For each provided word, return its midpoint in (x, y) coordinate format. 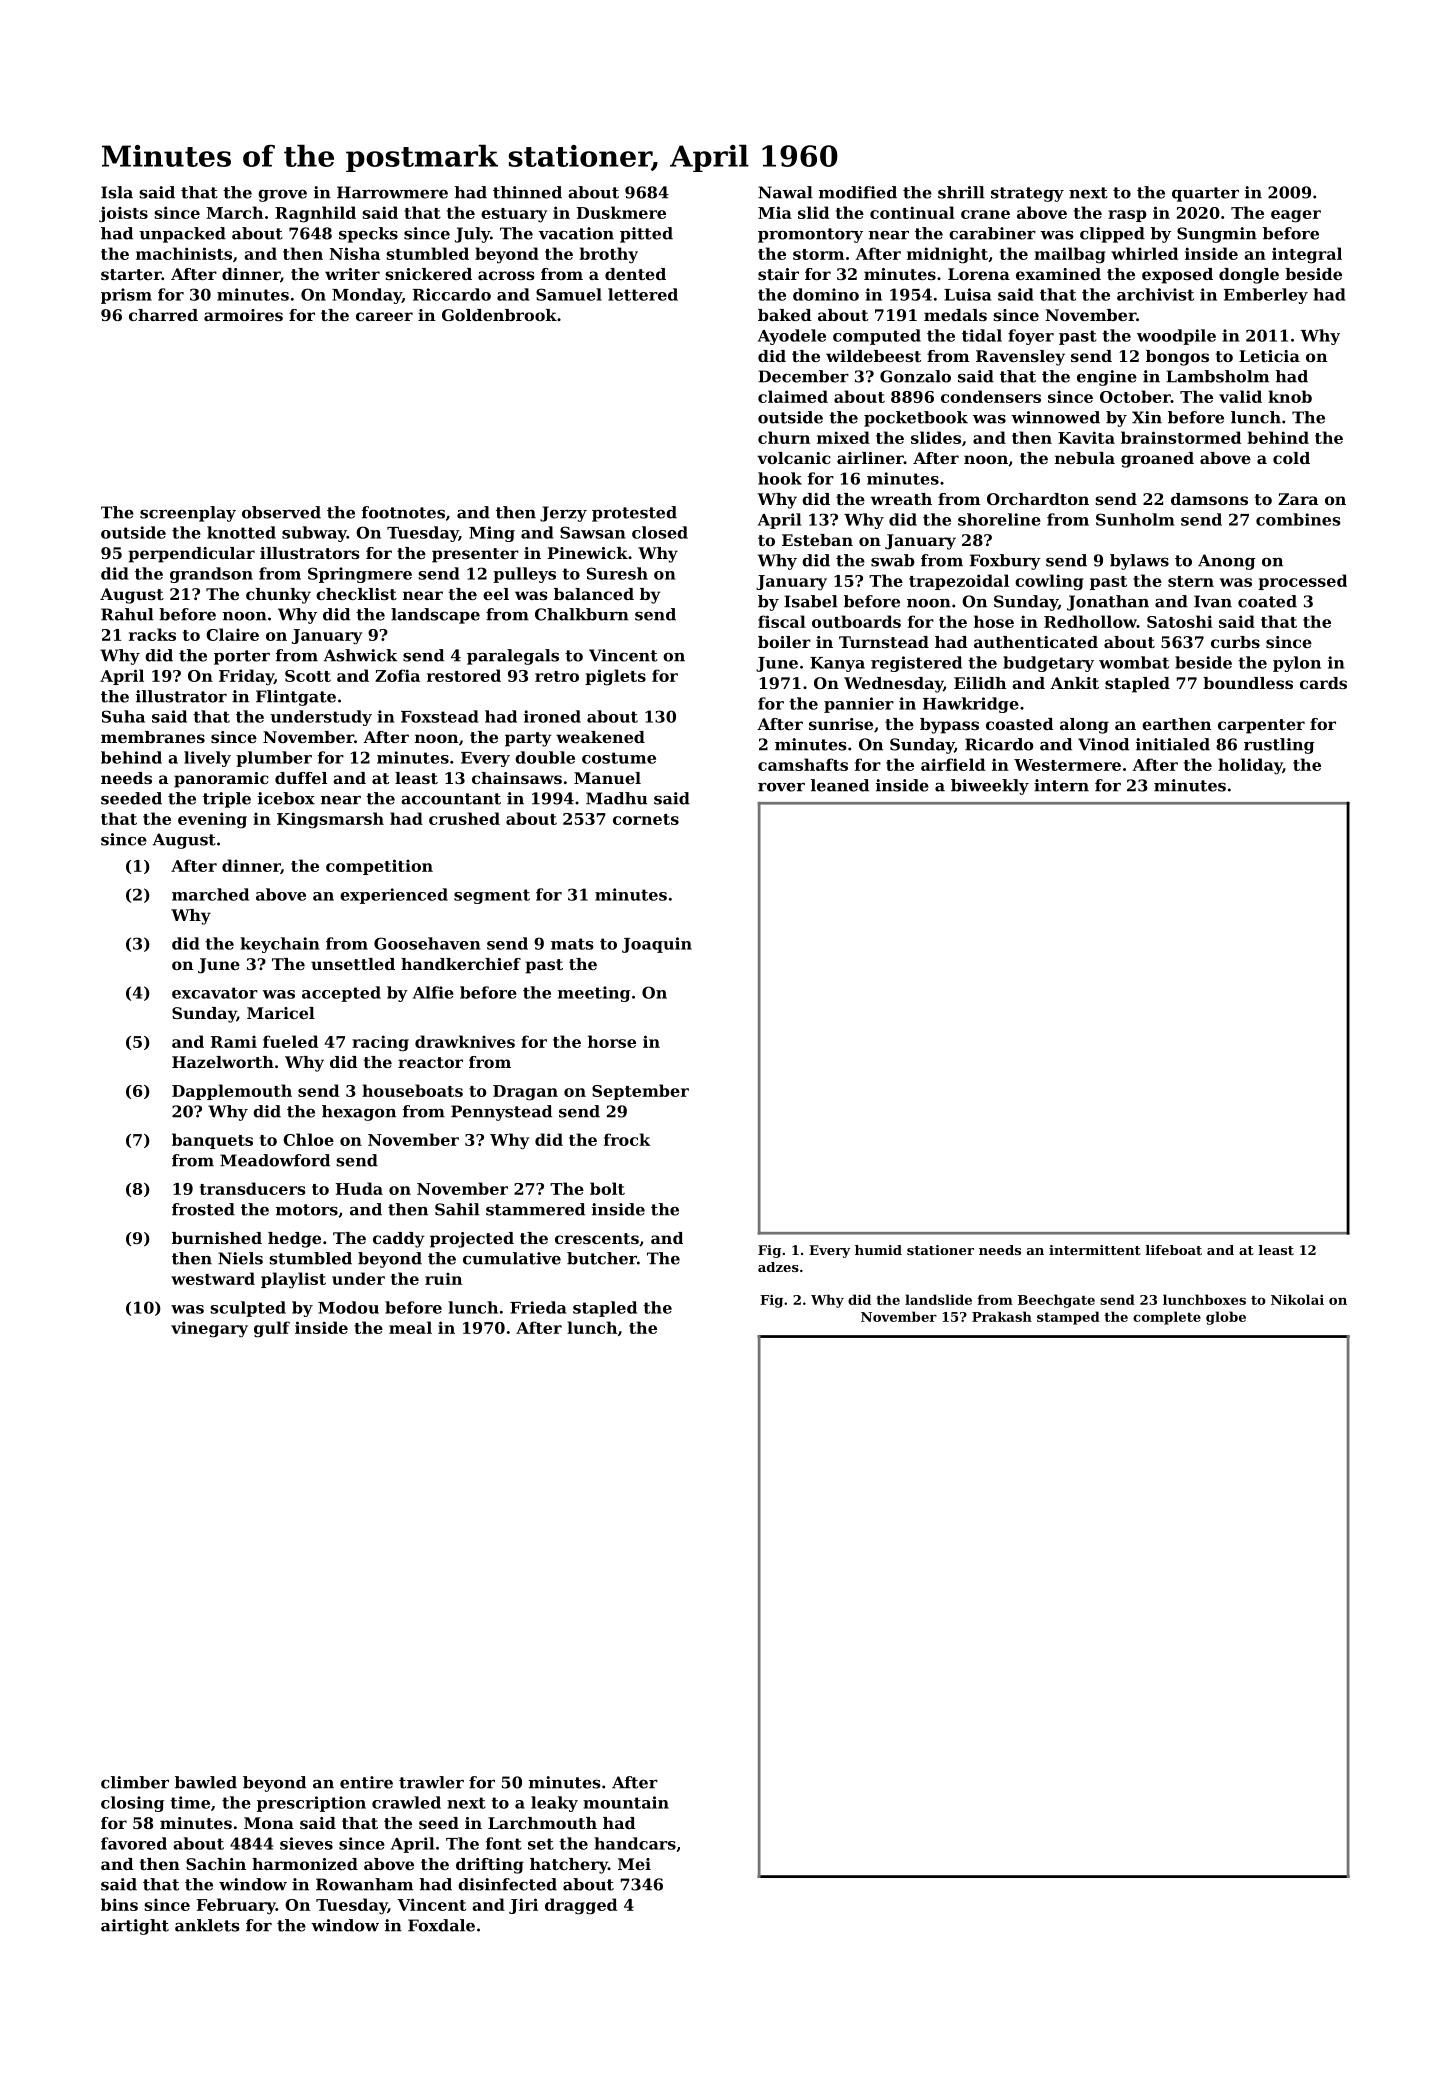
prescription (311, 1804)
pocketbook (916, 419)
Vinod (1103, 744)
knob (1290, 396)
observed (281, 512)
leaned (840, 785)
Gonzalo (915, 376)
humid (878, 1250)
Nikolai (1297, 1299)
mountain (626, 1802)
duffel (301, 778)
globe (1226, 1318)
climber (135, 1782)
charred (163, 315)
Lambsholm (1217, 376)
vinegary (209, 1329)
